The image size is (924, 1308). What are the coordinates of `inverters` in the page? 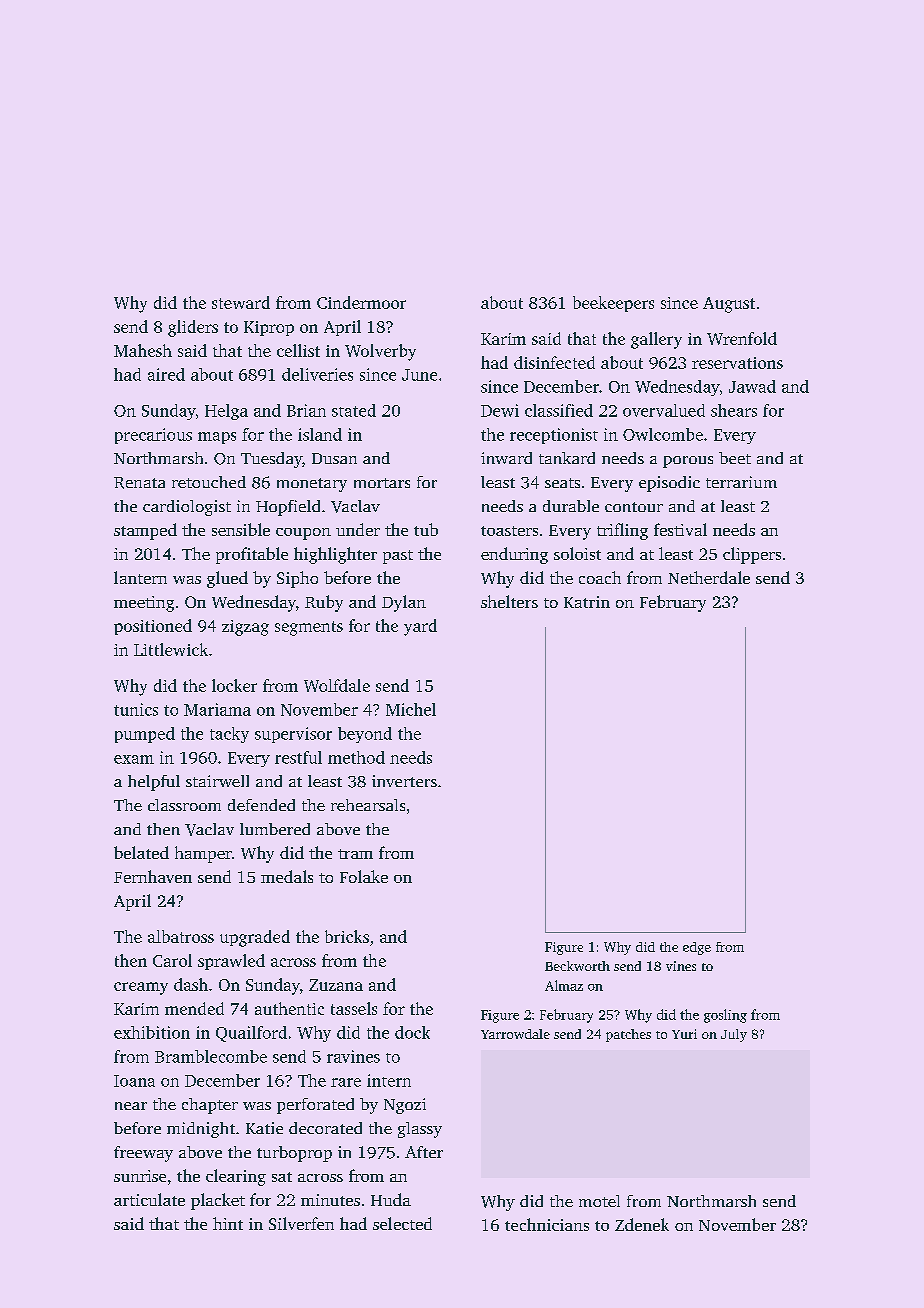 It's located at (404, 781).
